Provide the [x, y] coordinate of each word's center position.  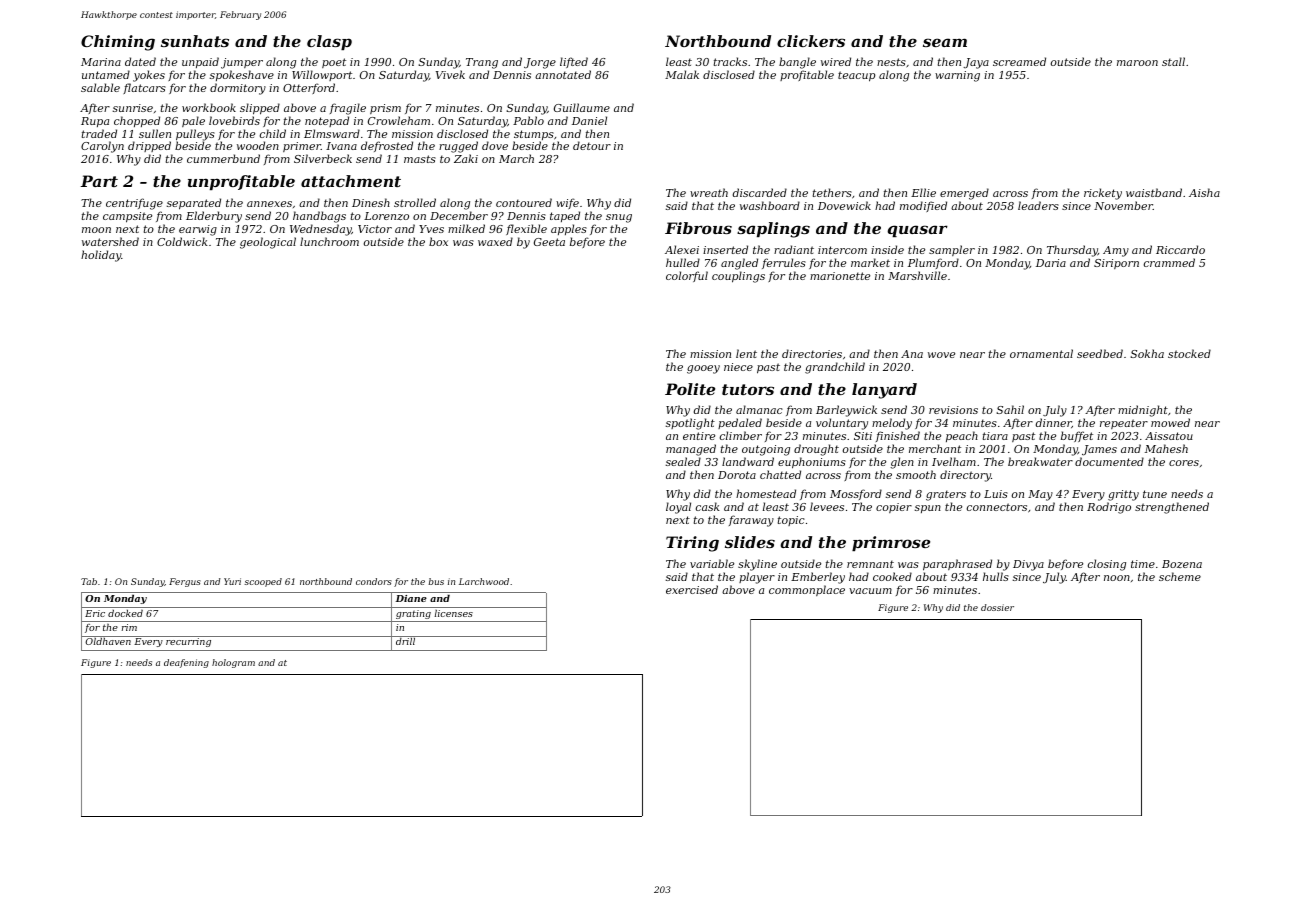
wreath [709, 192]
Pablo [528, 120]
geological [268, 243]
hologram [233, 663]
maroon [1137, 63]
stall [1173, 61]
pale [193, 121]
